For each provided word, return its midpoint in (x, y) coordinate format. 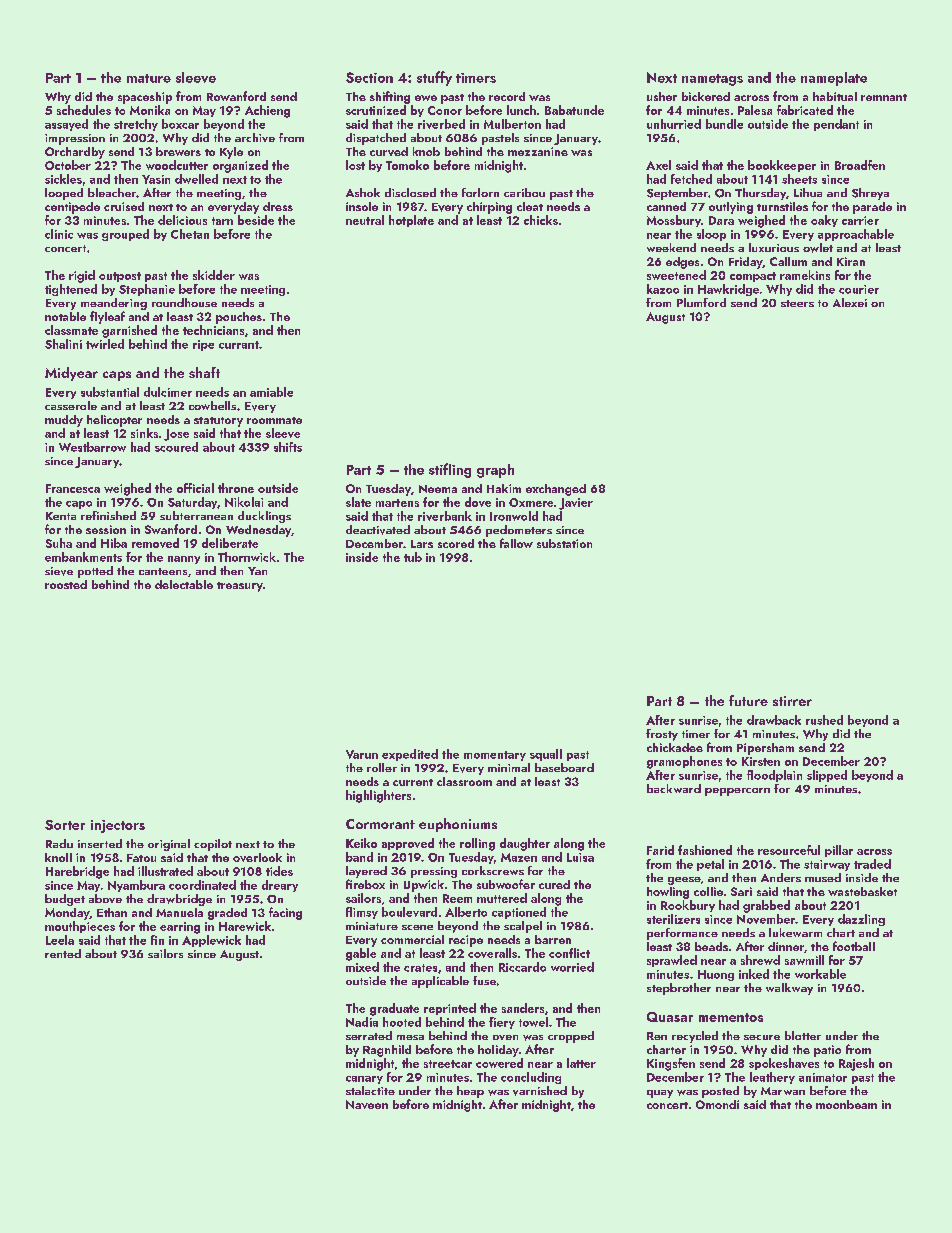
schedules (84, 110)
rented (63, 953)
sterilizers (673, 919)
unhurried (674, 124)
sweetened (676, 275)
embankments (83, 557)
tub (413, 557)
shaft (204, 372)
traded (872, 864)
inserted (100, 843)
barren (553, 939)
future (748, 700)
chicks (541, 220)
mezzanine (538, 151)
